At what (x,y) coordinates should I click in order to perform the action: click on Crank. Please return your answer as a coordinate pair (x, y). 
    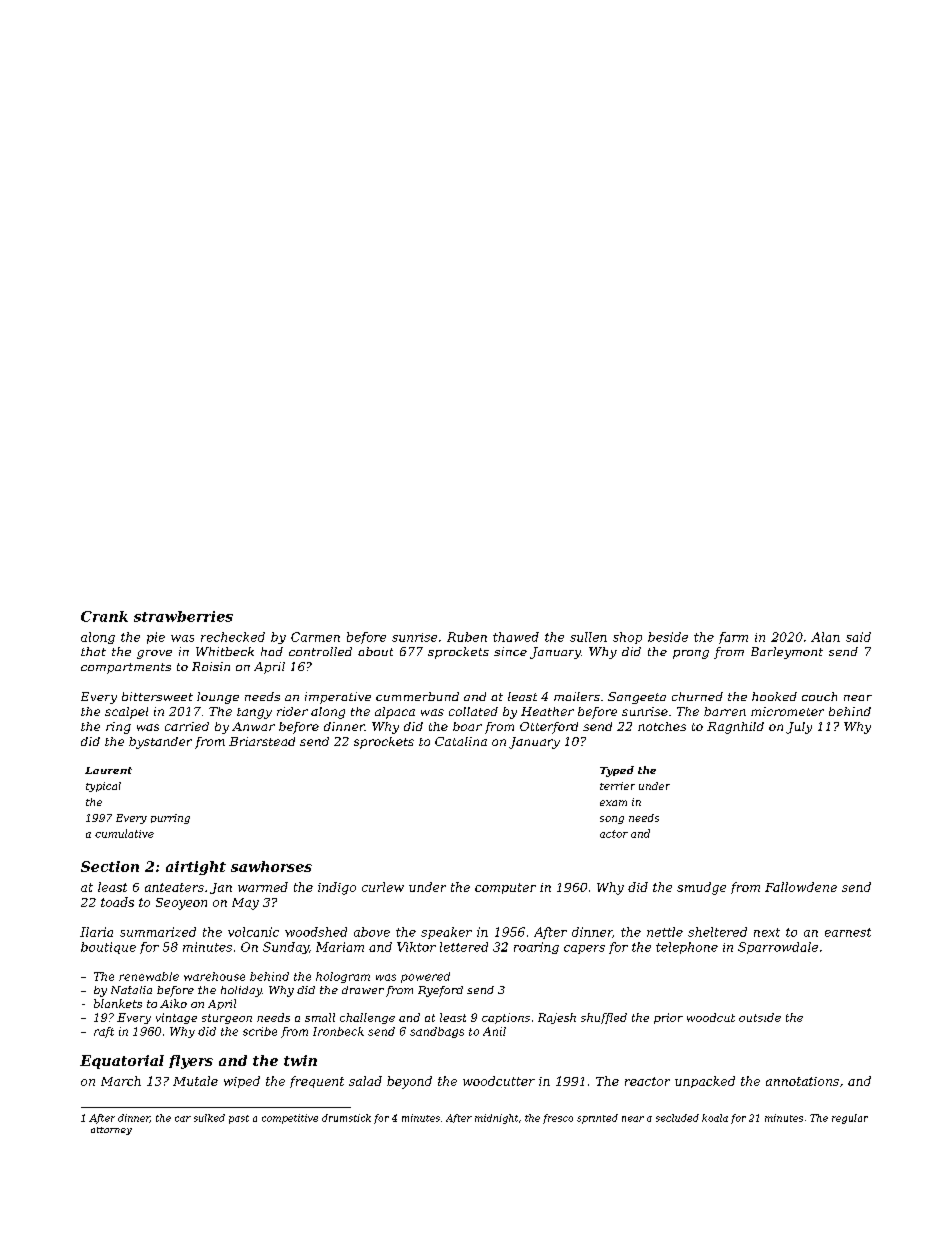
    Looking at the image, I should click on (104, 616).
